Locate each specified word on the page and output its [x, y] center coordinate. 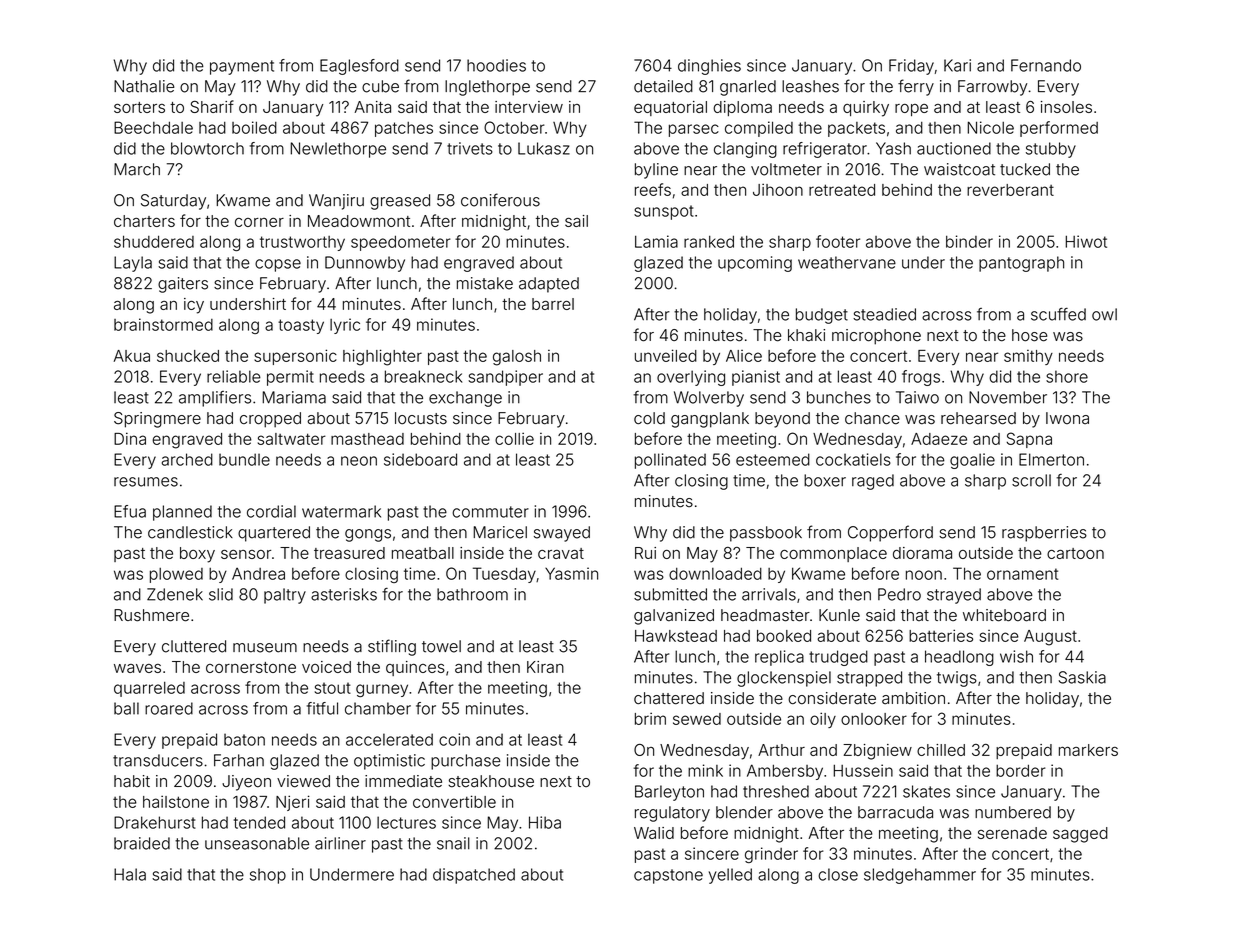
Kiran [545, 667]
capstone [668, 876]
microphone [876, 337]
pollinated [670, 461]
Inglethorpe [487, 88]
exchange [465, 399]
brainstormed [163, 324]
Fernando [1046, 65]
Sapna [1029, 440]
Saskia [1082, 677]
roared [169, 708]
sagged [1080, 835]
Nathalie [144, 86]
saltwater [292, 439]
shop [268, 876]
